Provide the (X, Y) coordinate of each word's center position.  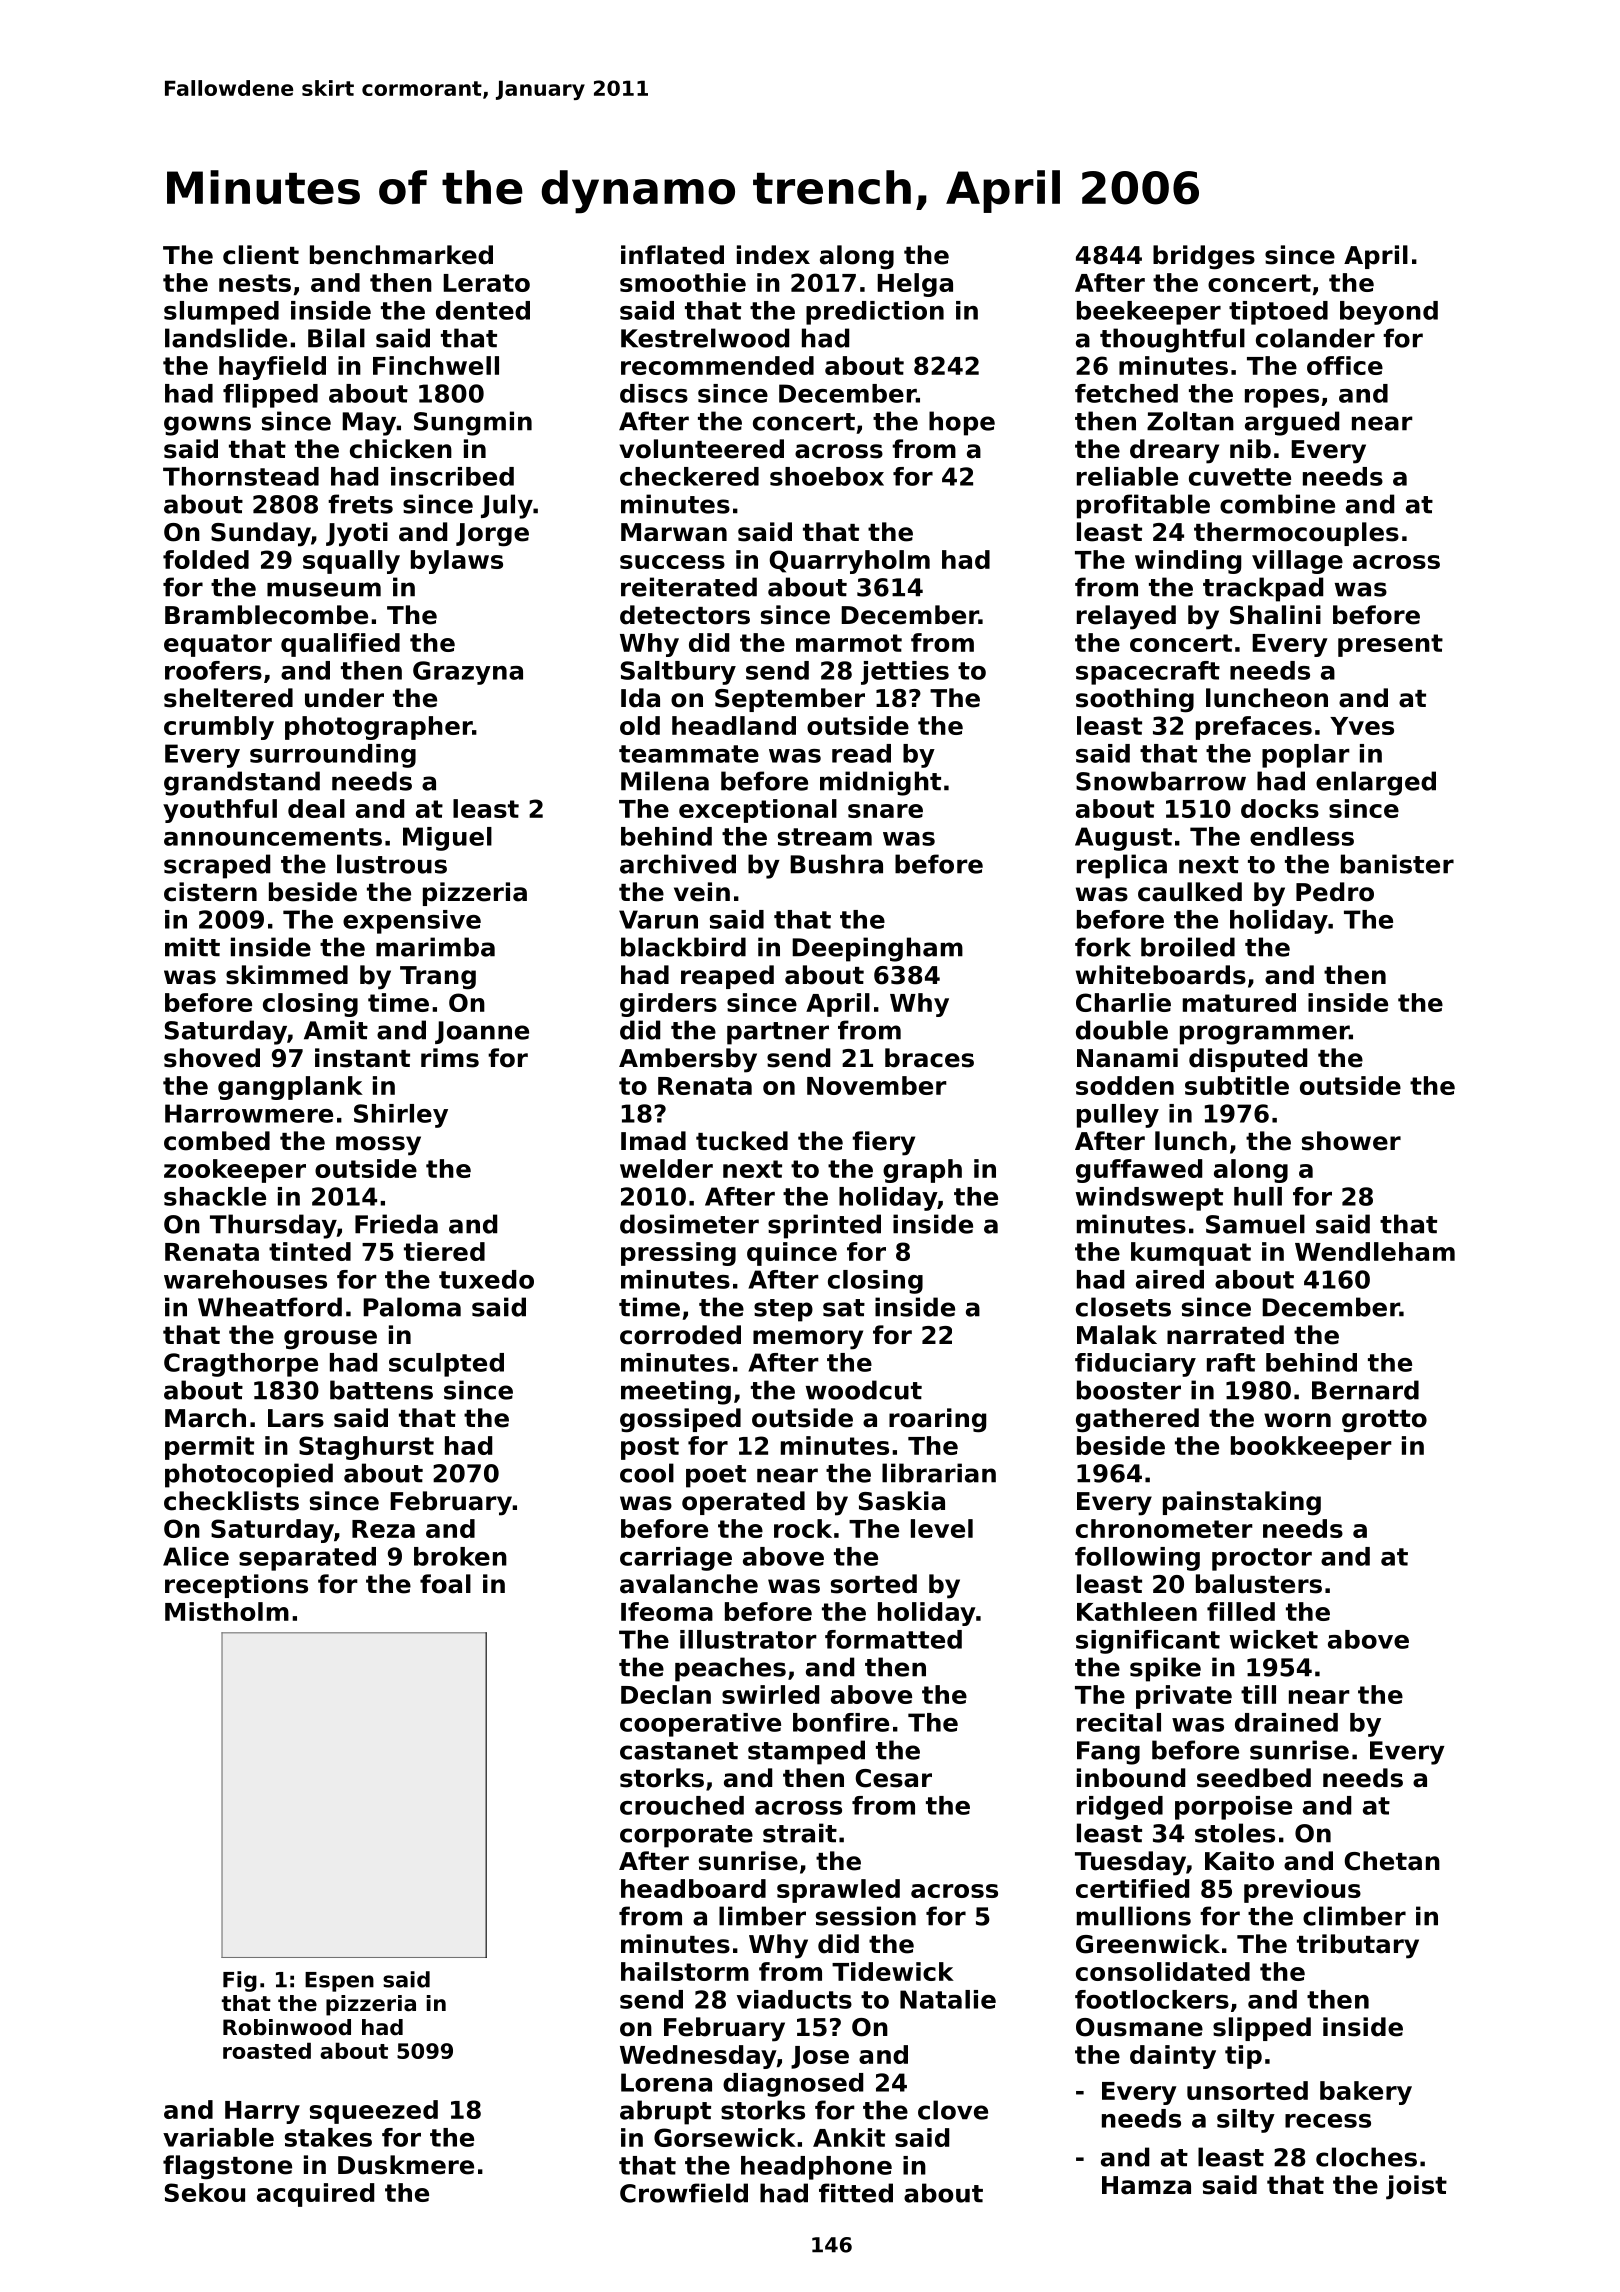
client (261, 255)
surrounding (333, 756)
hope (962, 423)
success (672, 562)
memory (808, 1340)
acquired (315, 2195)
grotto (1384, 1421)
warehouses (245, 1279)
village (1297, 562)
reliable (1127, 476)
